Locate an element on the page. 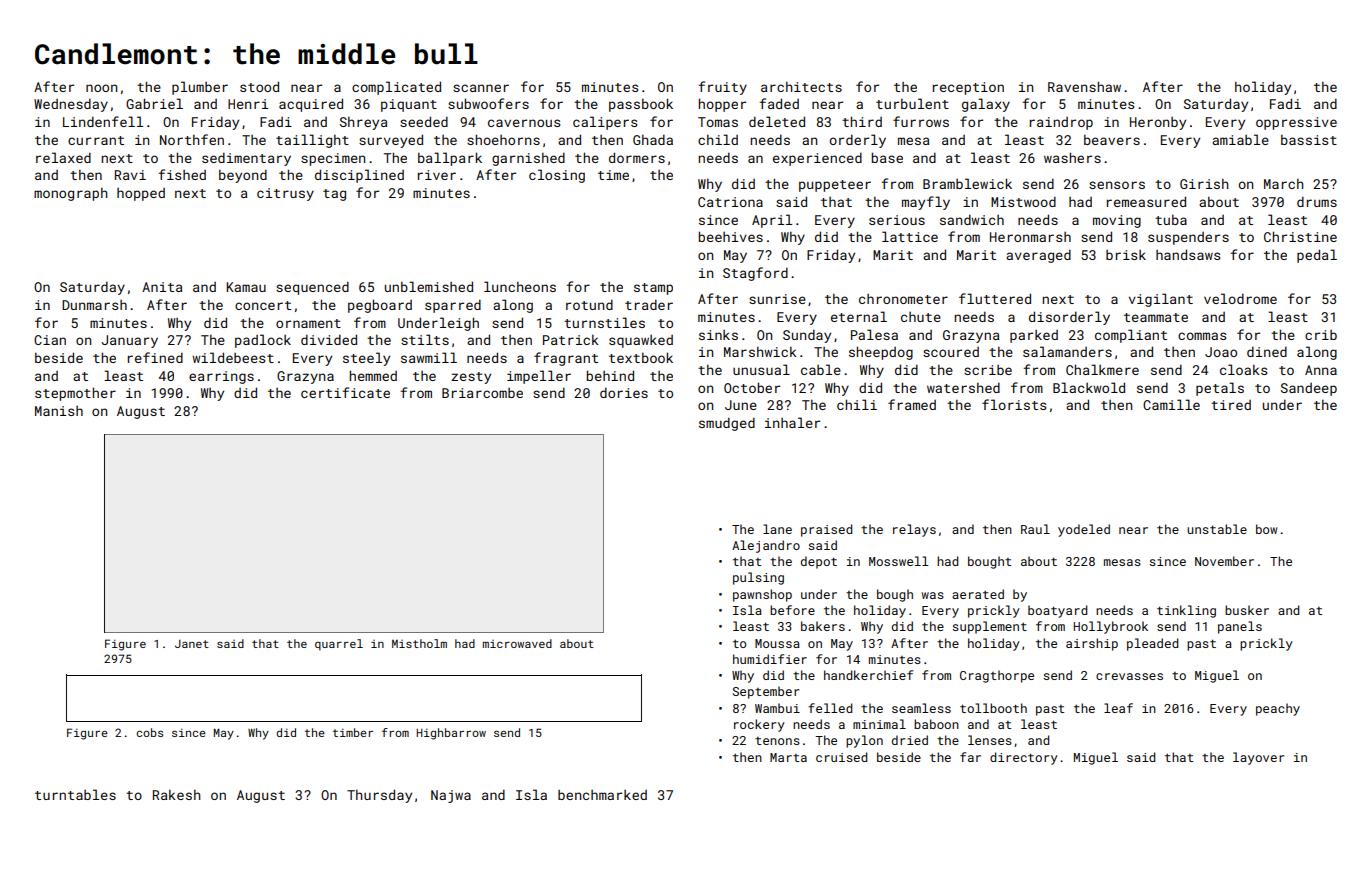  microwaved is located at coordinates (517, 643).
